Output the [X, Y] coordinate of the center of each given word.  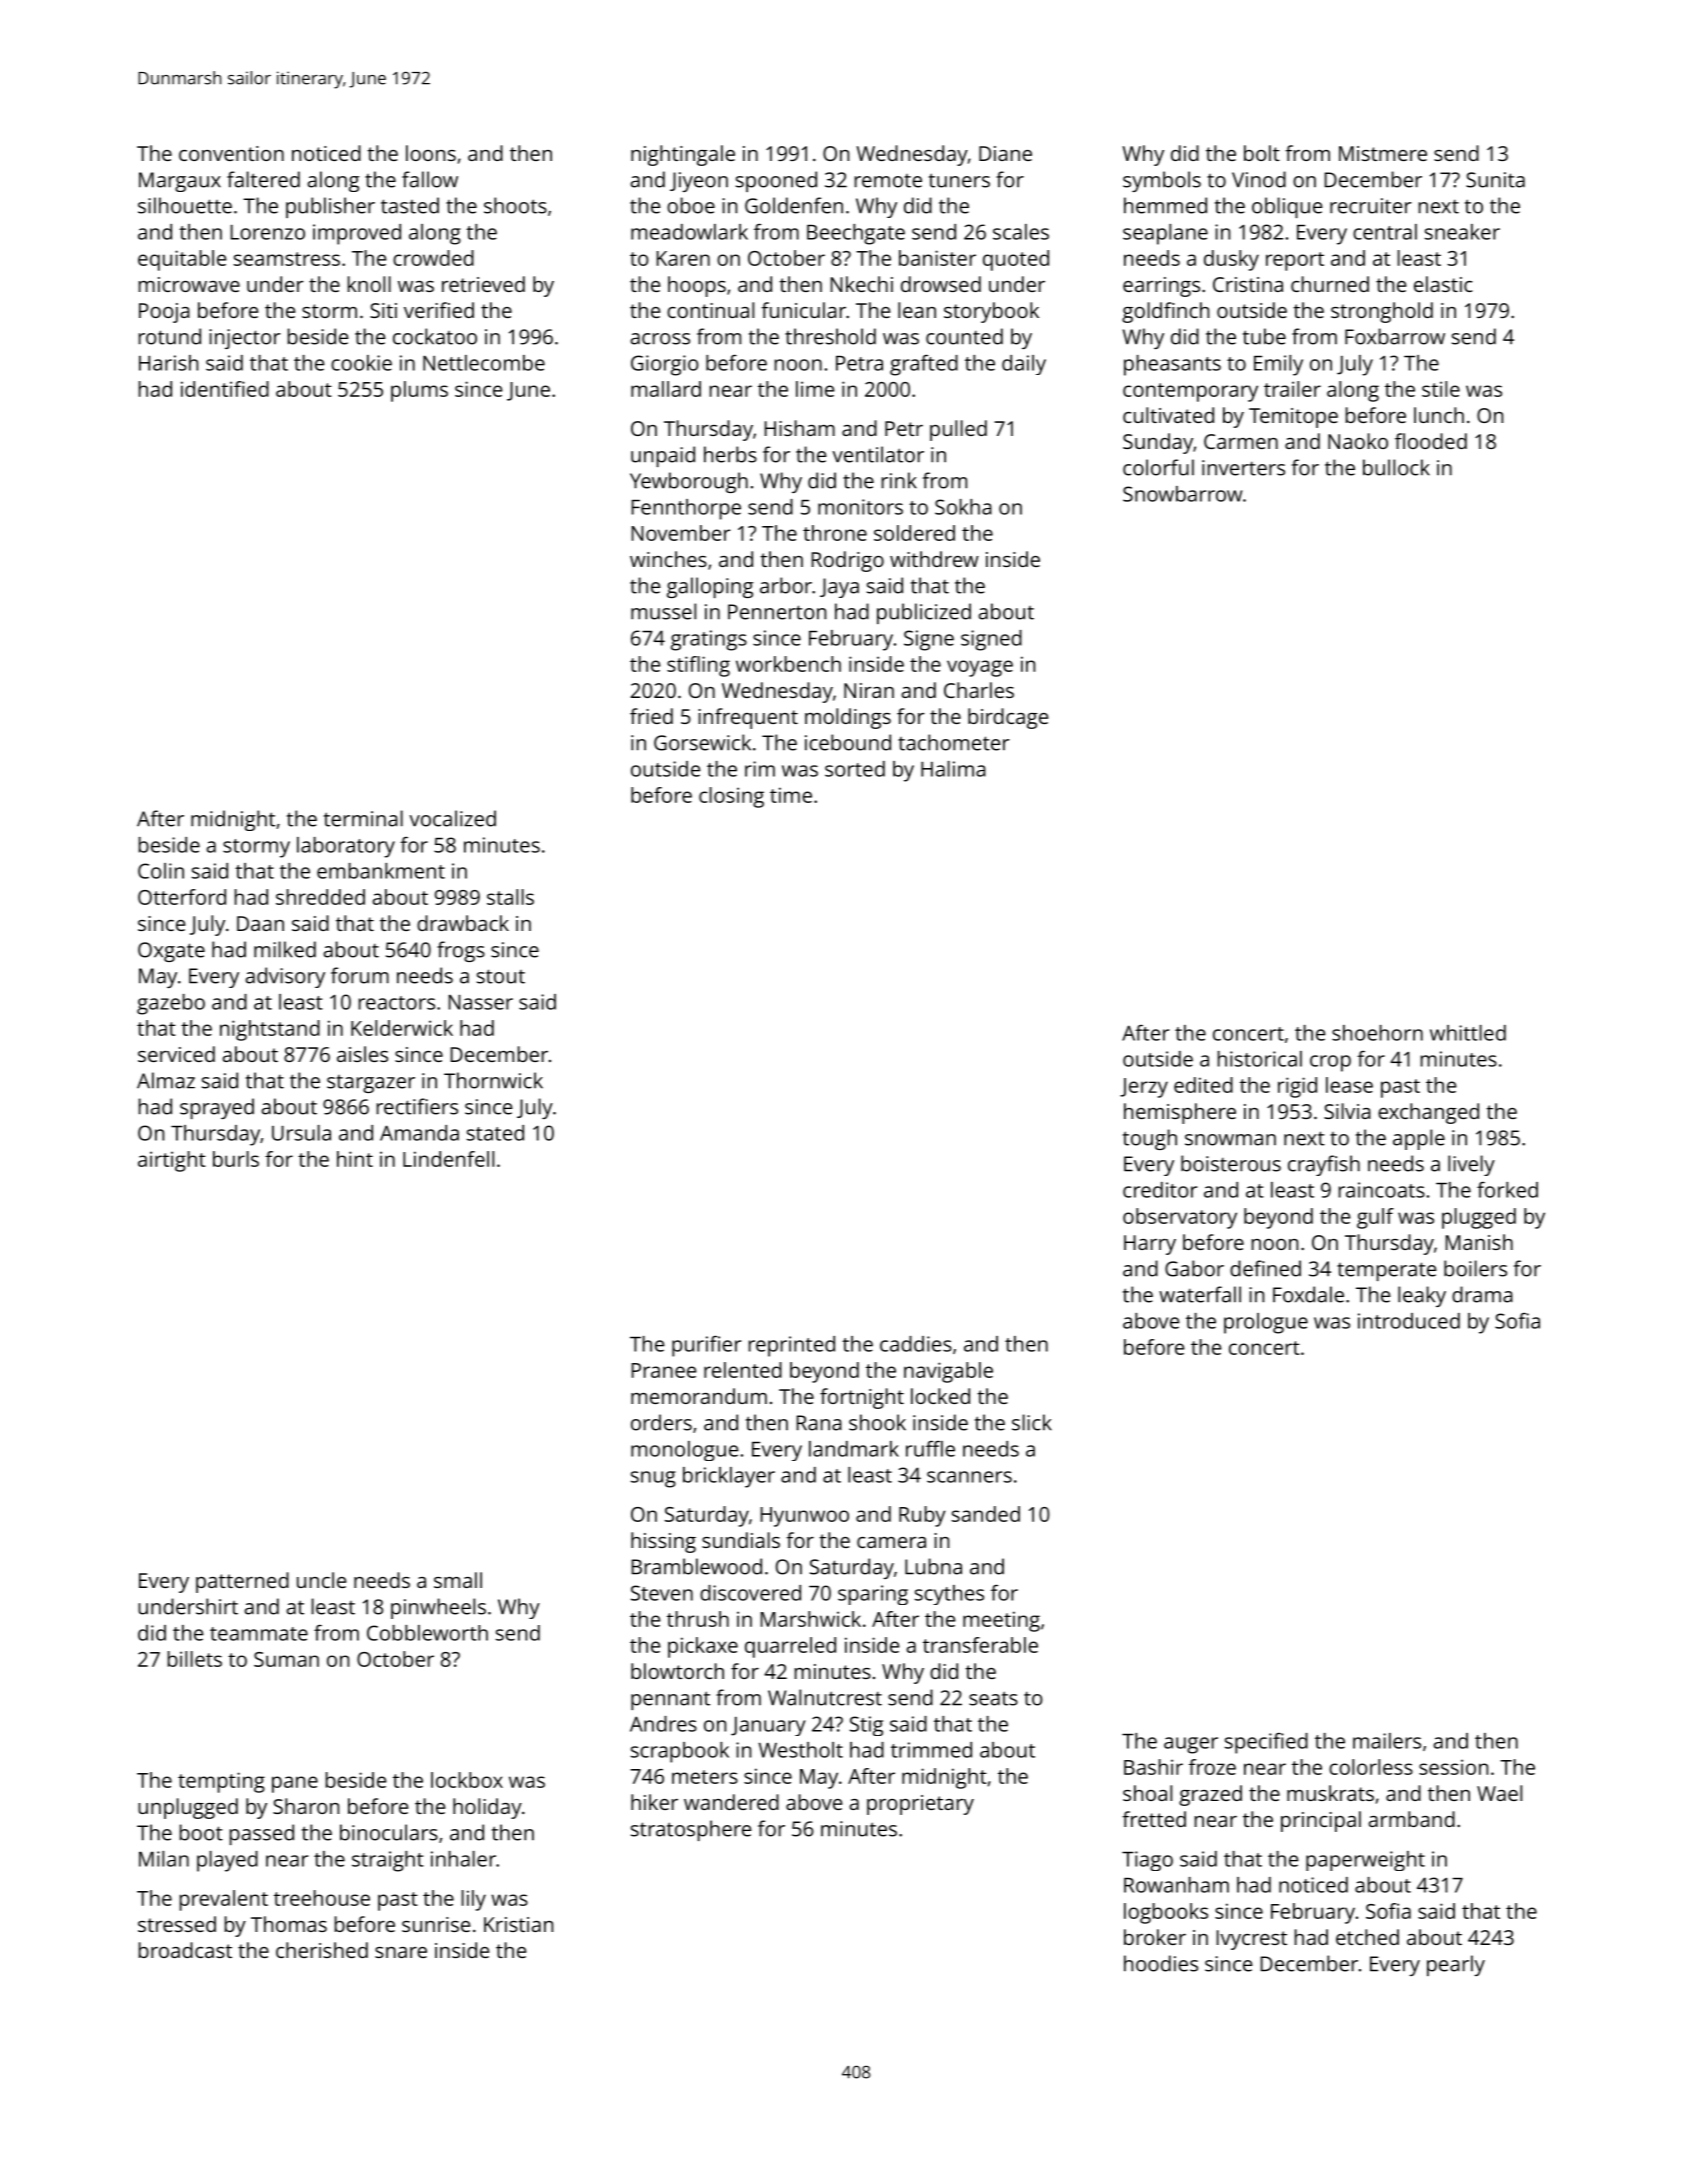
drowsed [941, 284]
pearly [1456, 1965]
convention [231, 153]
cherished [322, 1950]
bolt [1262, 153]
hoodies [1161, 1963]
